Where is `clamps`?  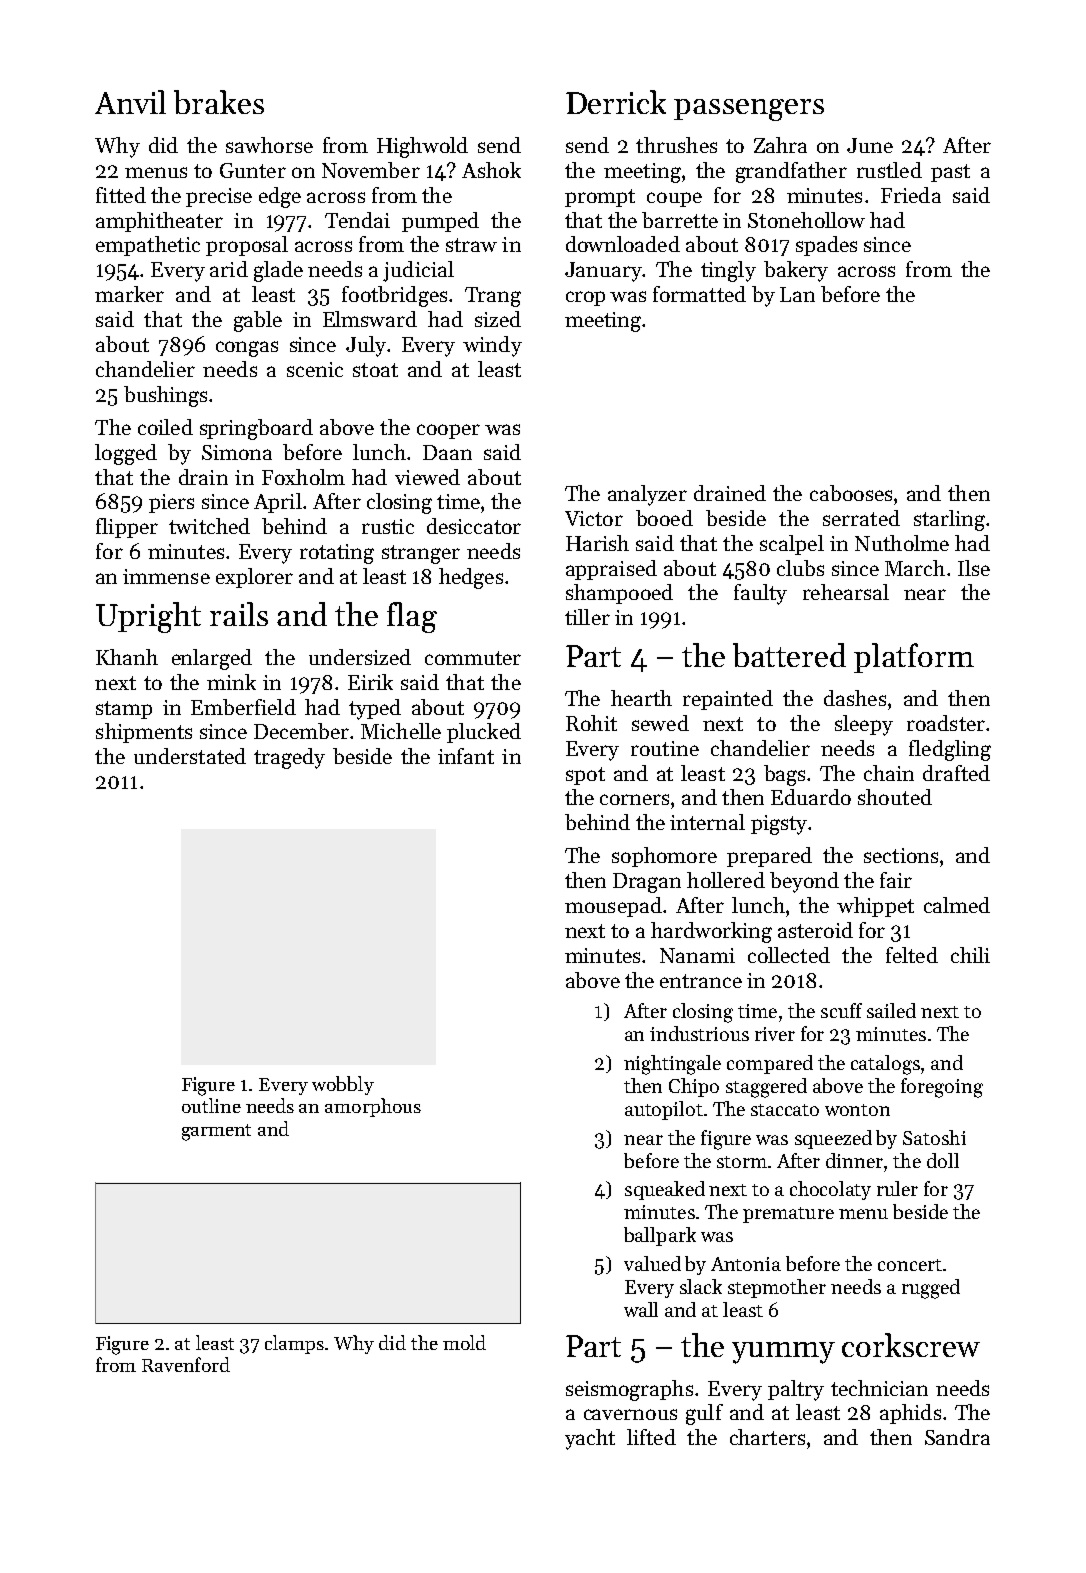
clamps is located at coordinates (294, 1344).
